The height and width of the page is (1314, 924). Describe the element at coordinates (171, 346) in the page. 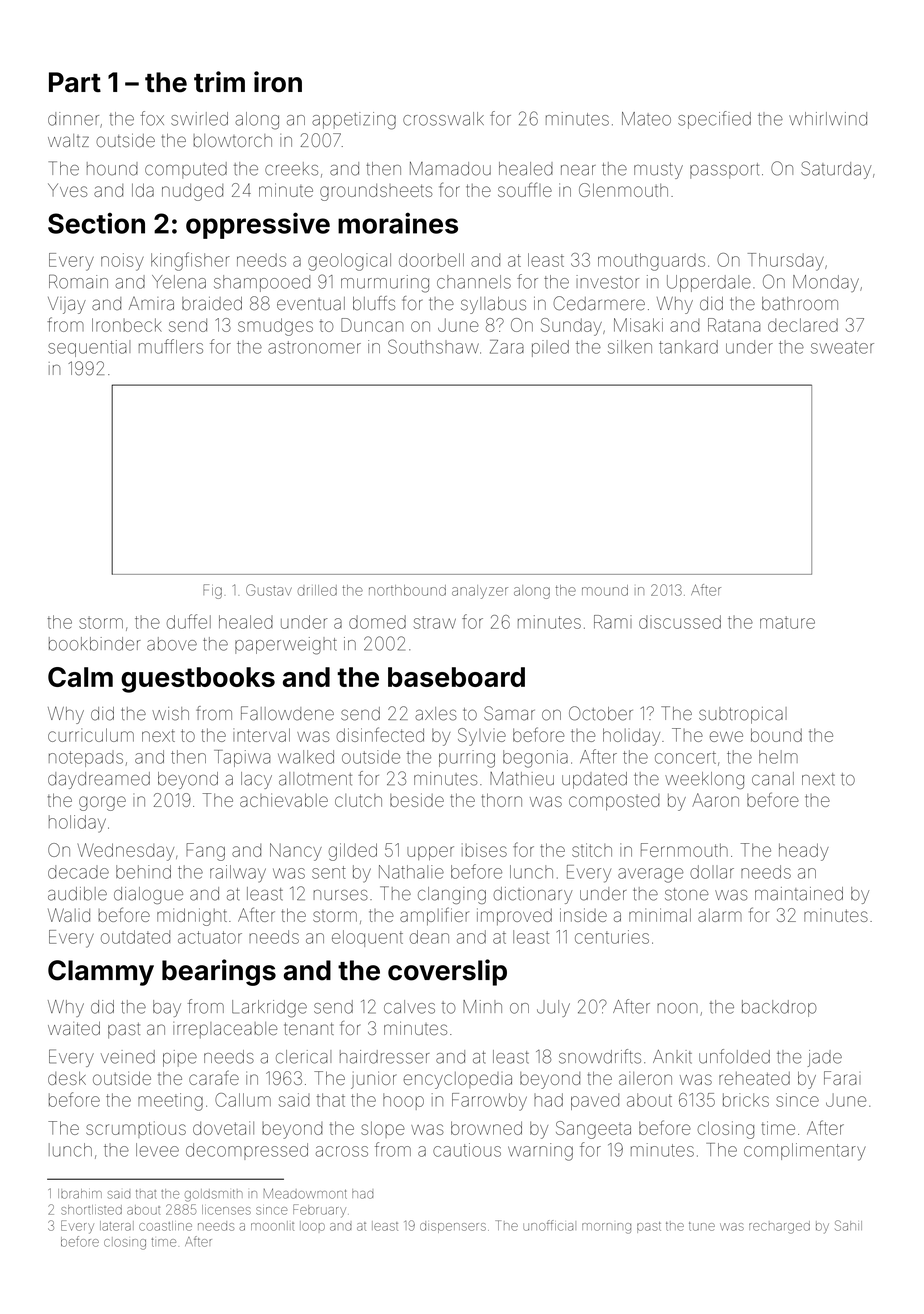

I see `mufflers` at that location.
